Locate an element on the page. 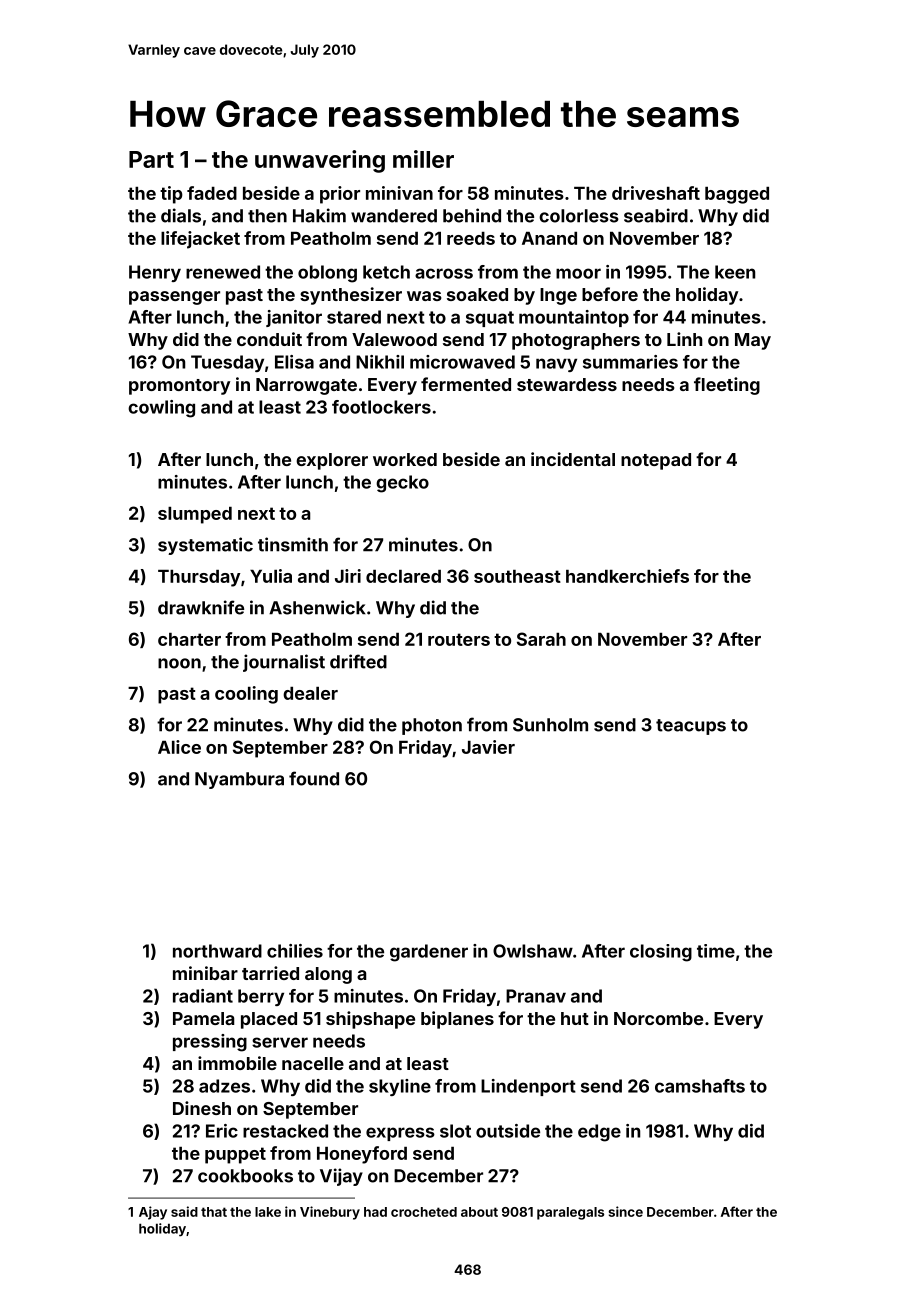  worked is located at coordinates (405, 459).
